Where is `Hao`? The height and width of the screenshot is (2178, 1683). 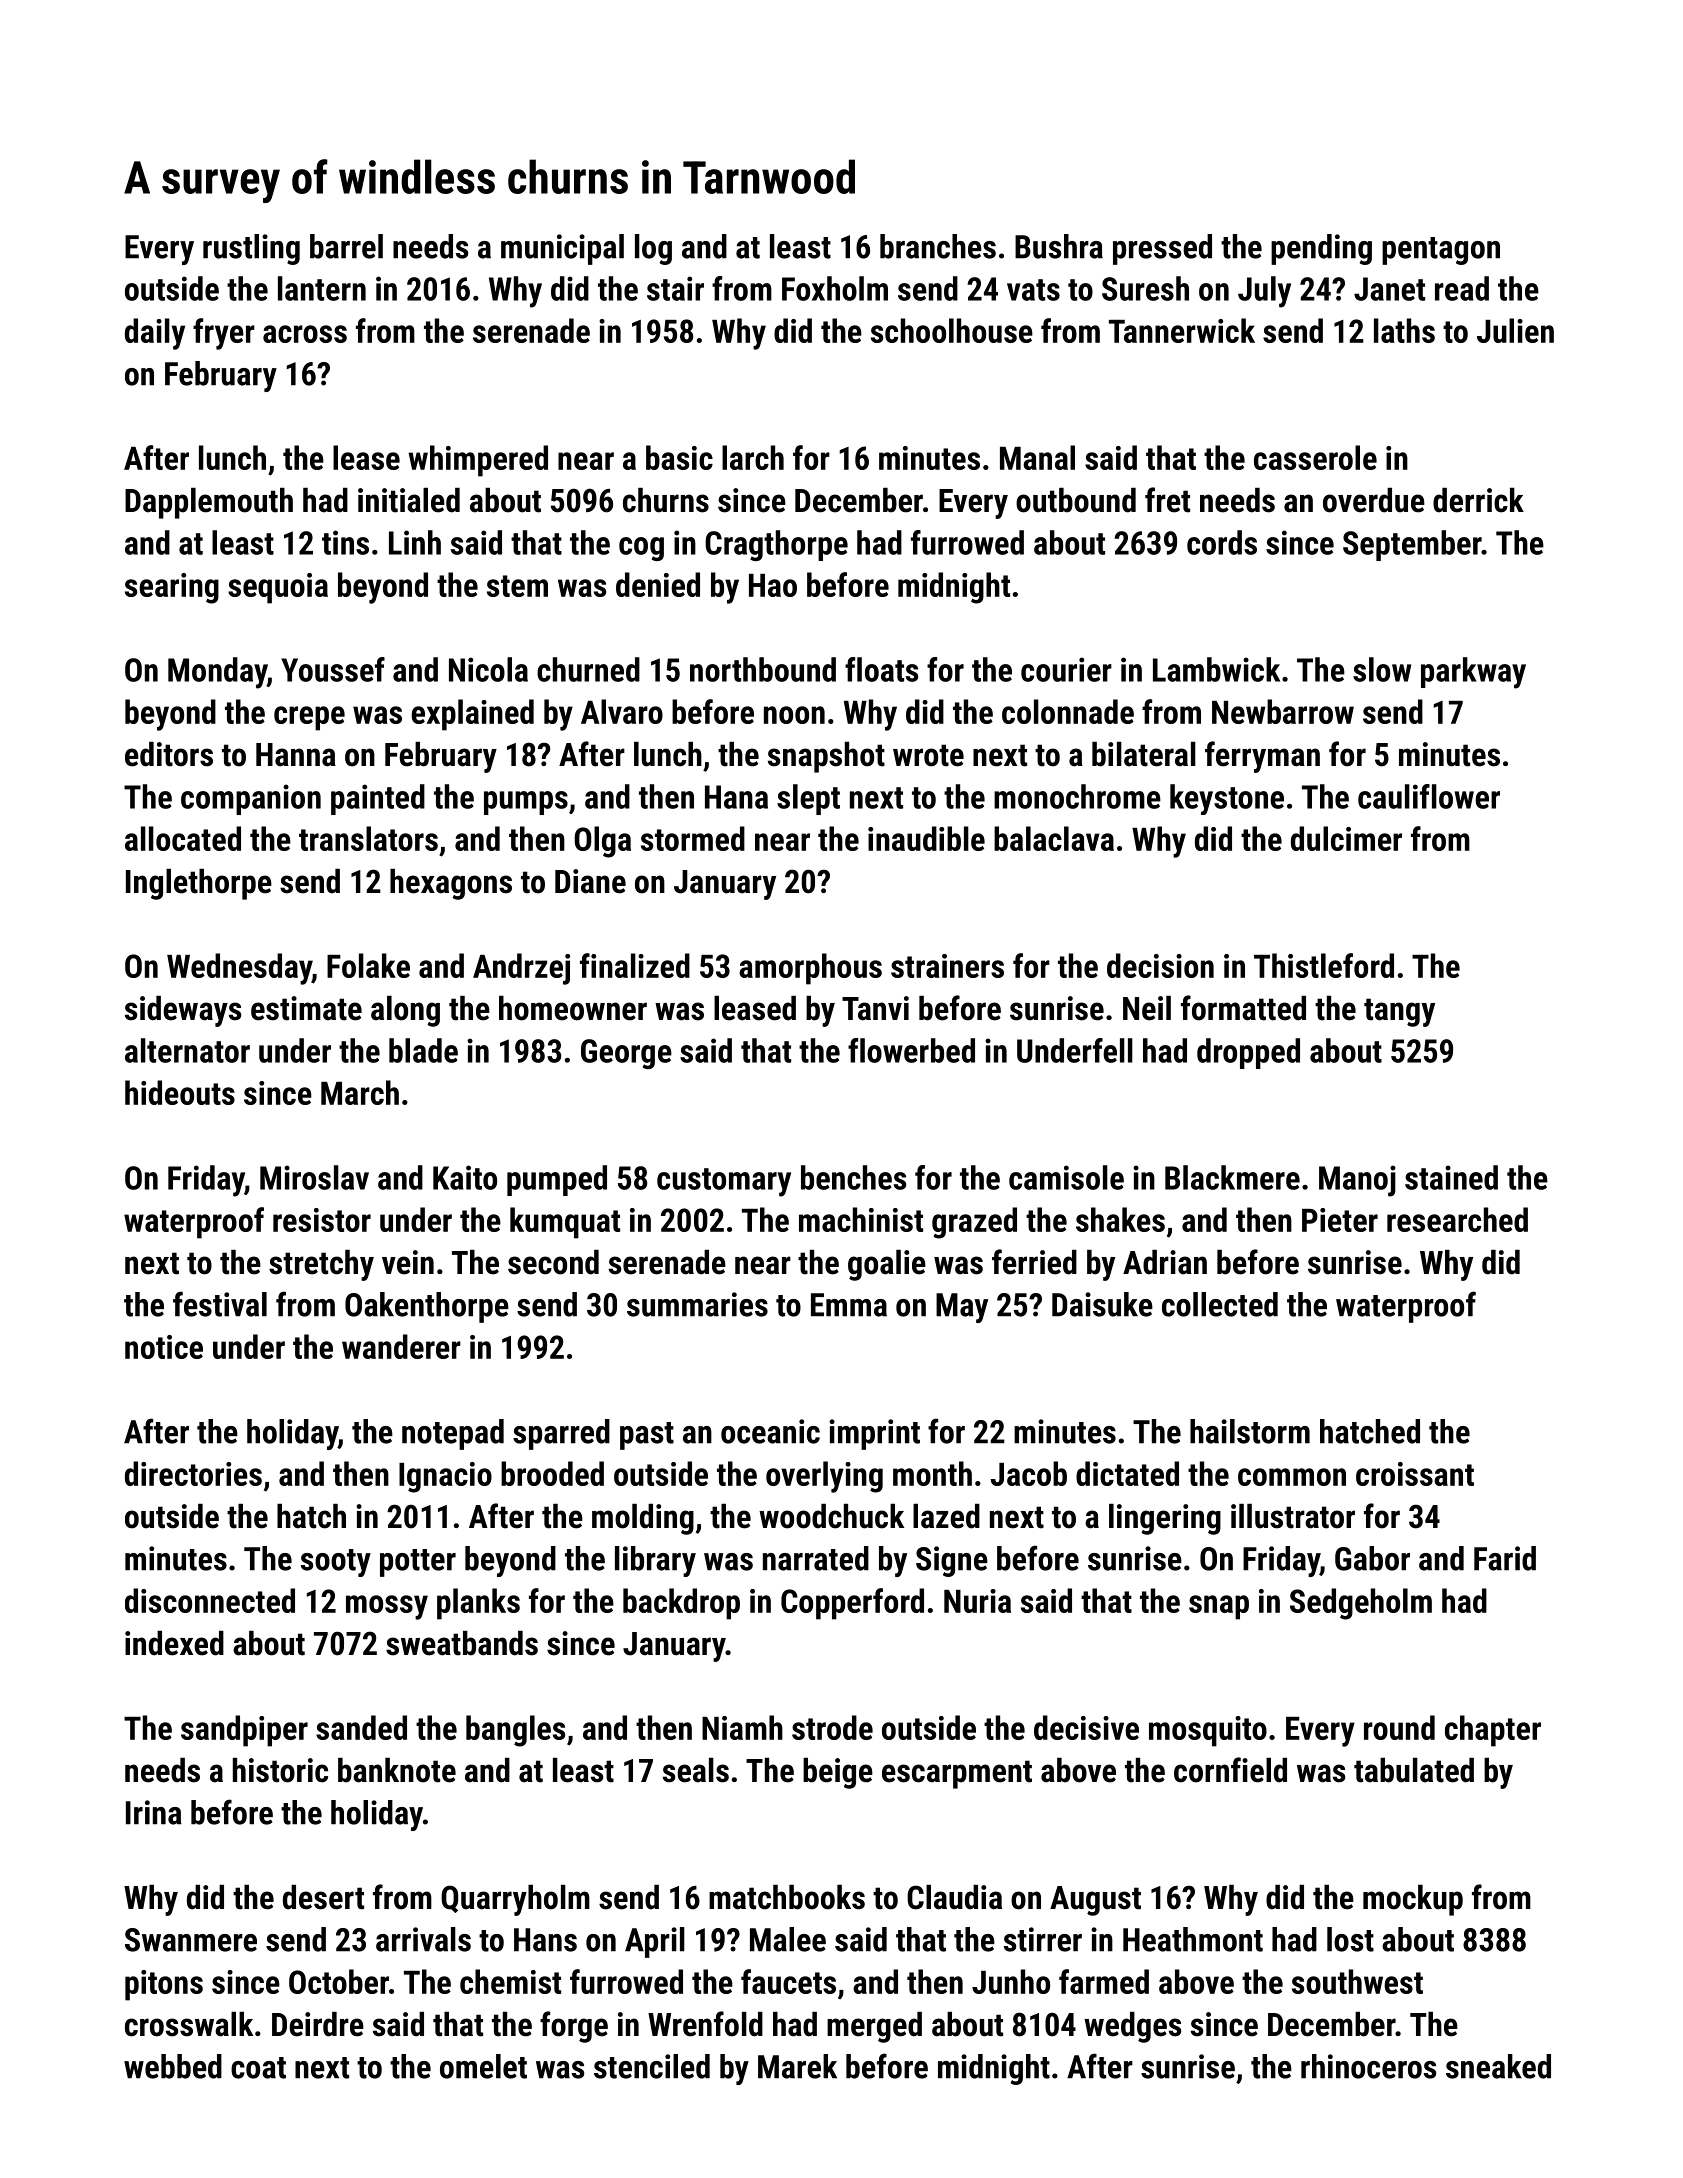 Hao is located at coordinates (773, 585).
